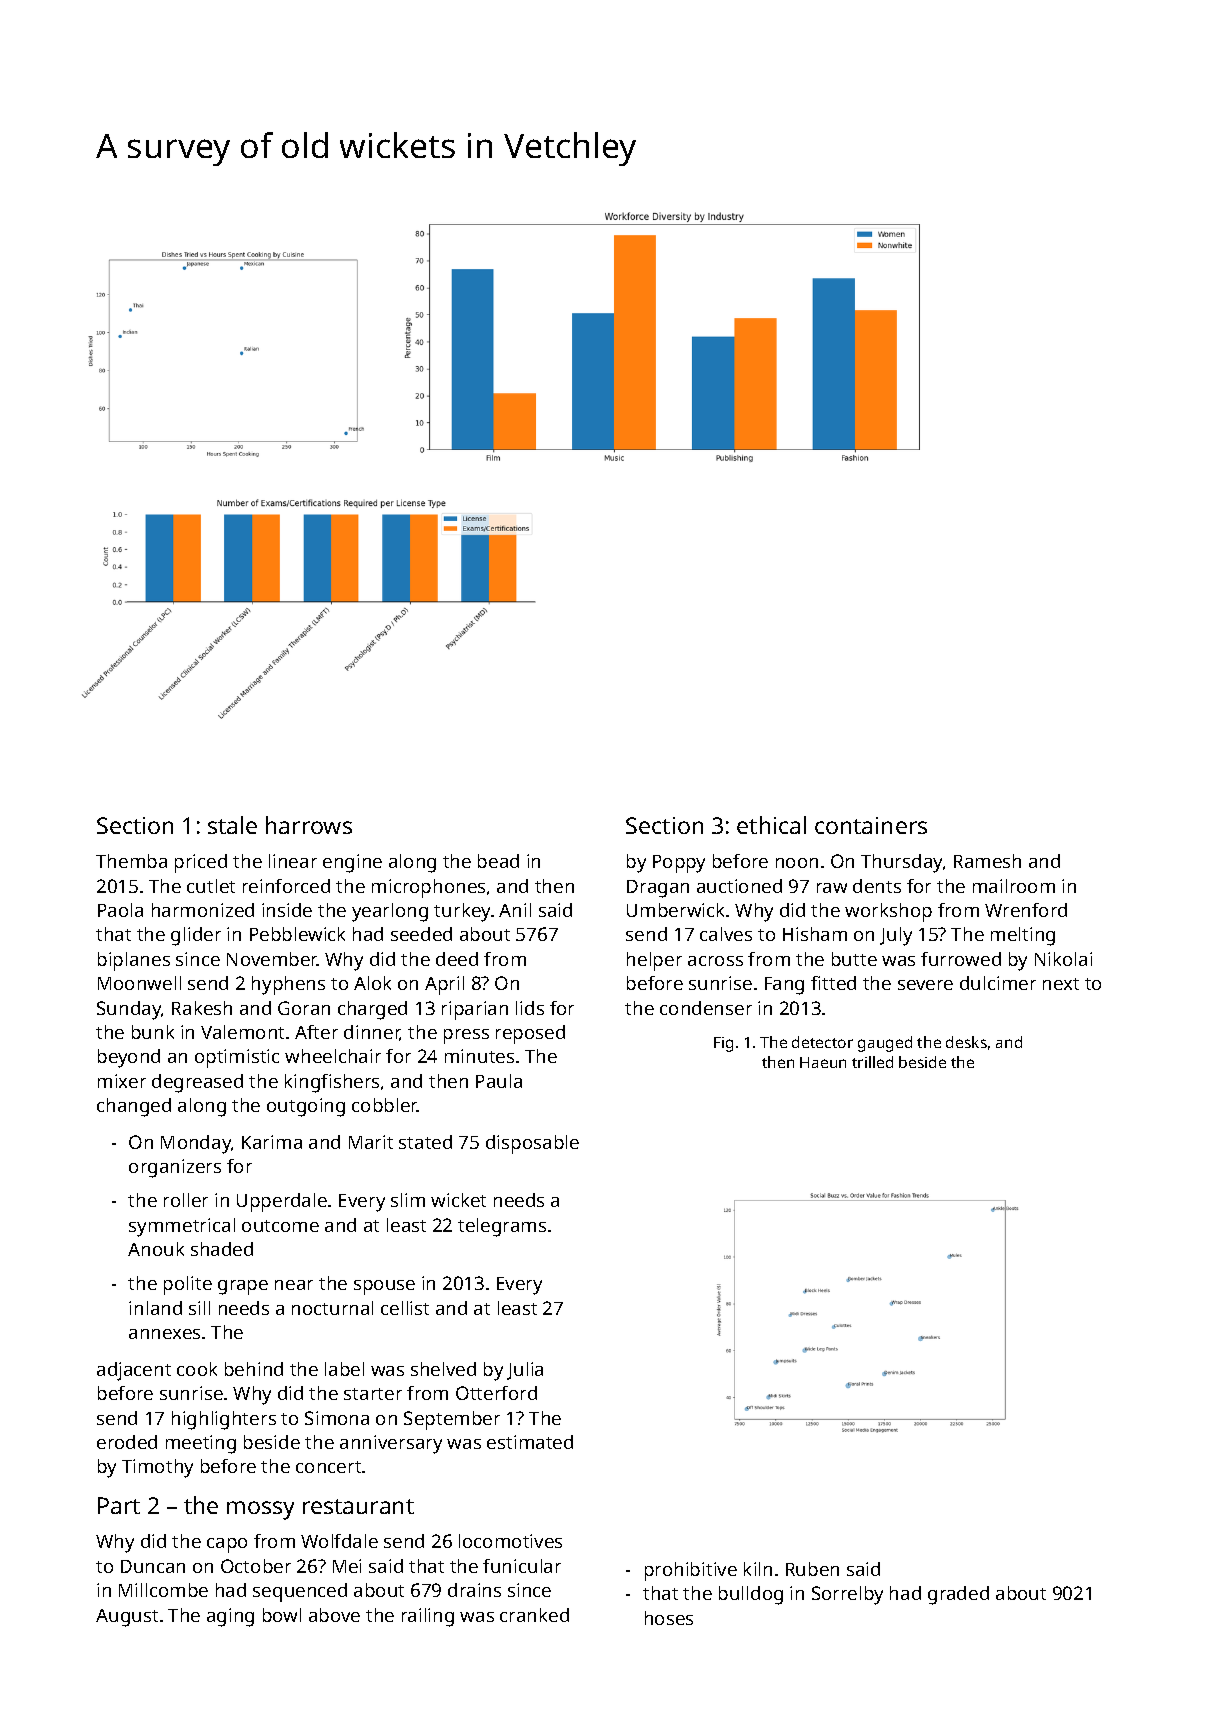  I want to click on telegrams, so click(502, 1227).
